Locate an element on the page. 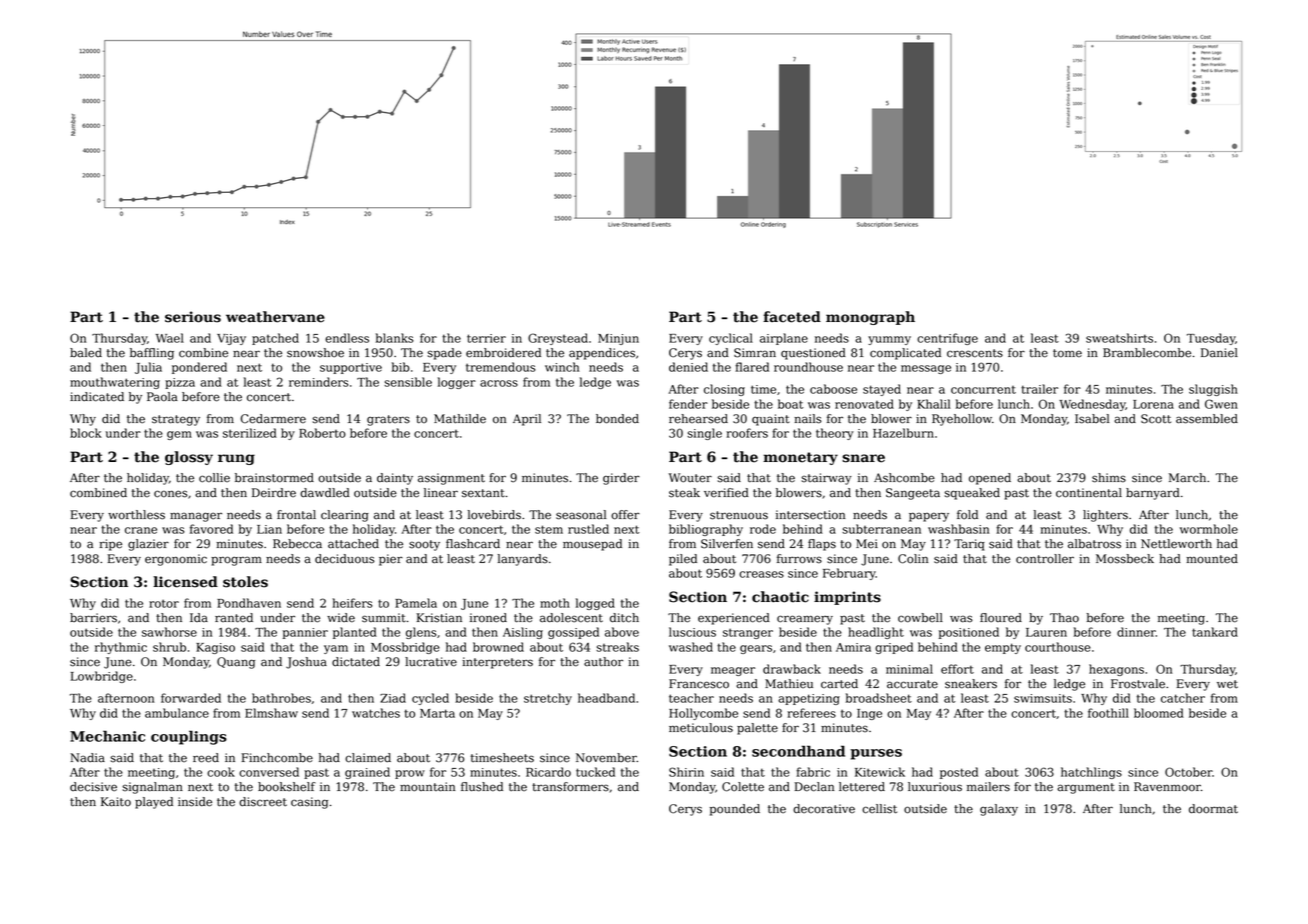  serious is located at coordinates (193, 317).
